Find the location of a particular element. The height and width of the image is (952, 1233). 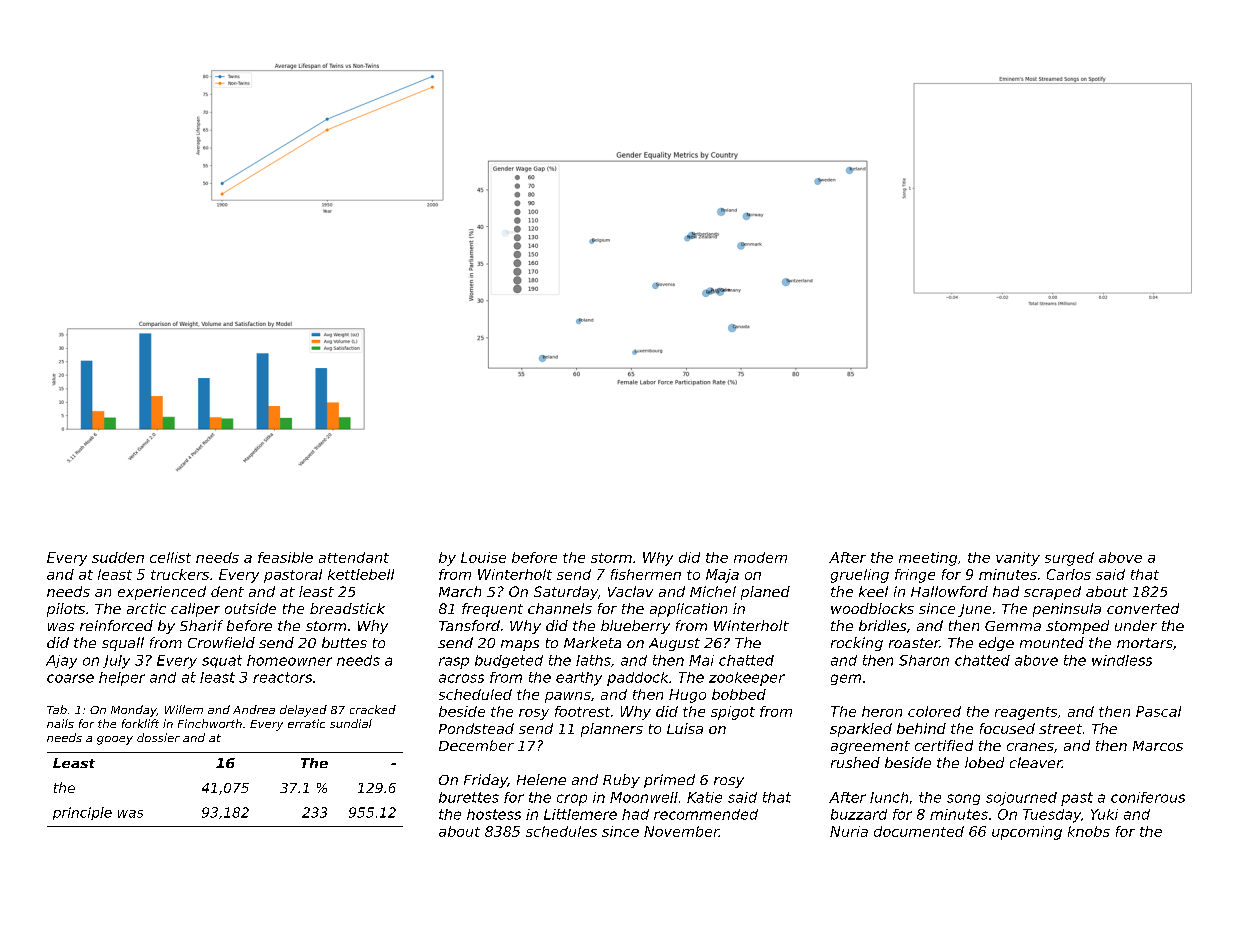

modem is located at coordinates (760, 557).
